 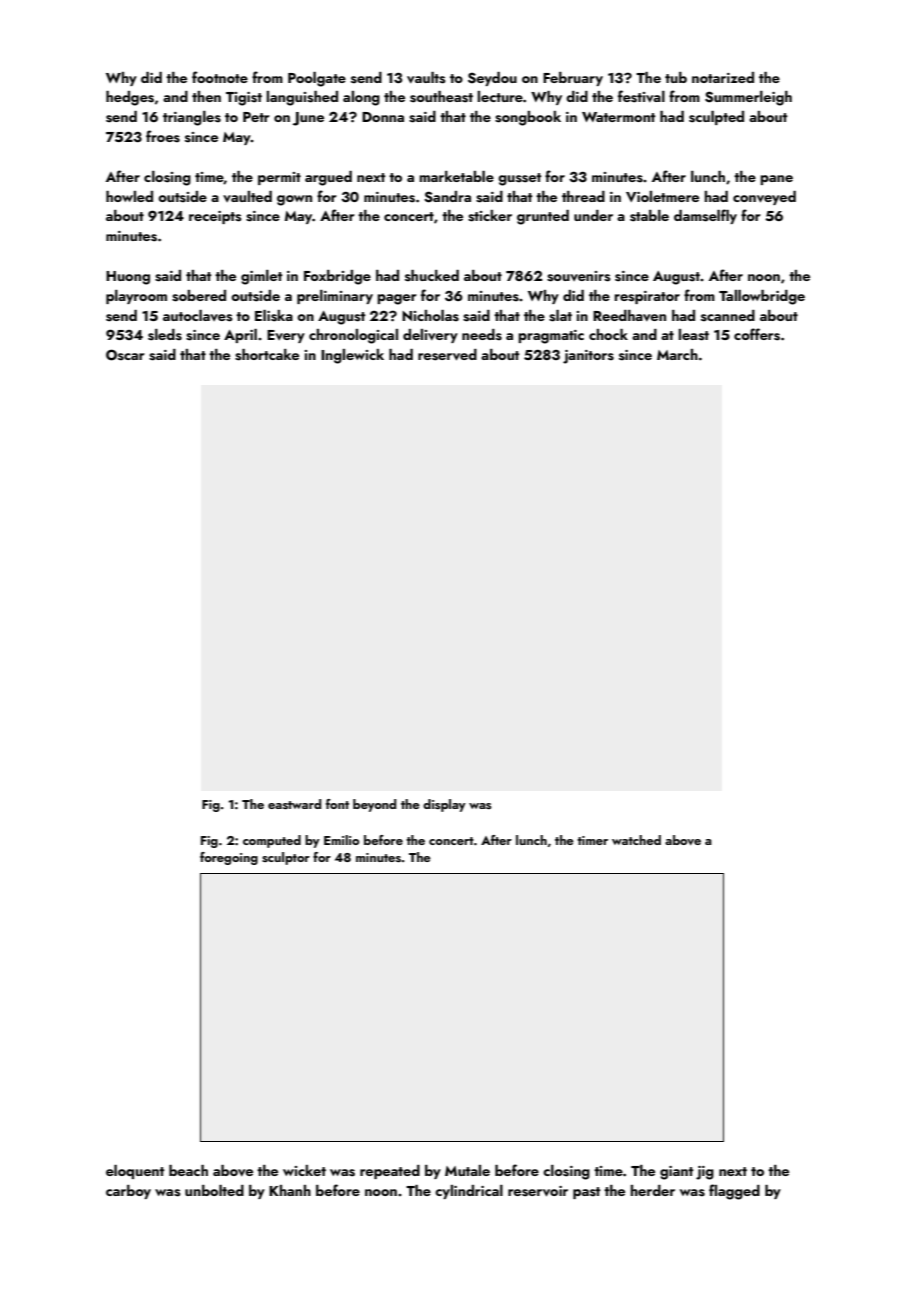 What do you see at coordinates (215, 217) in the image?
I see `receipts` at bounding box center [215, 217].
